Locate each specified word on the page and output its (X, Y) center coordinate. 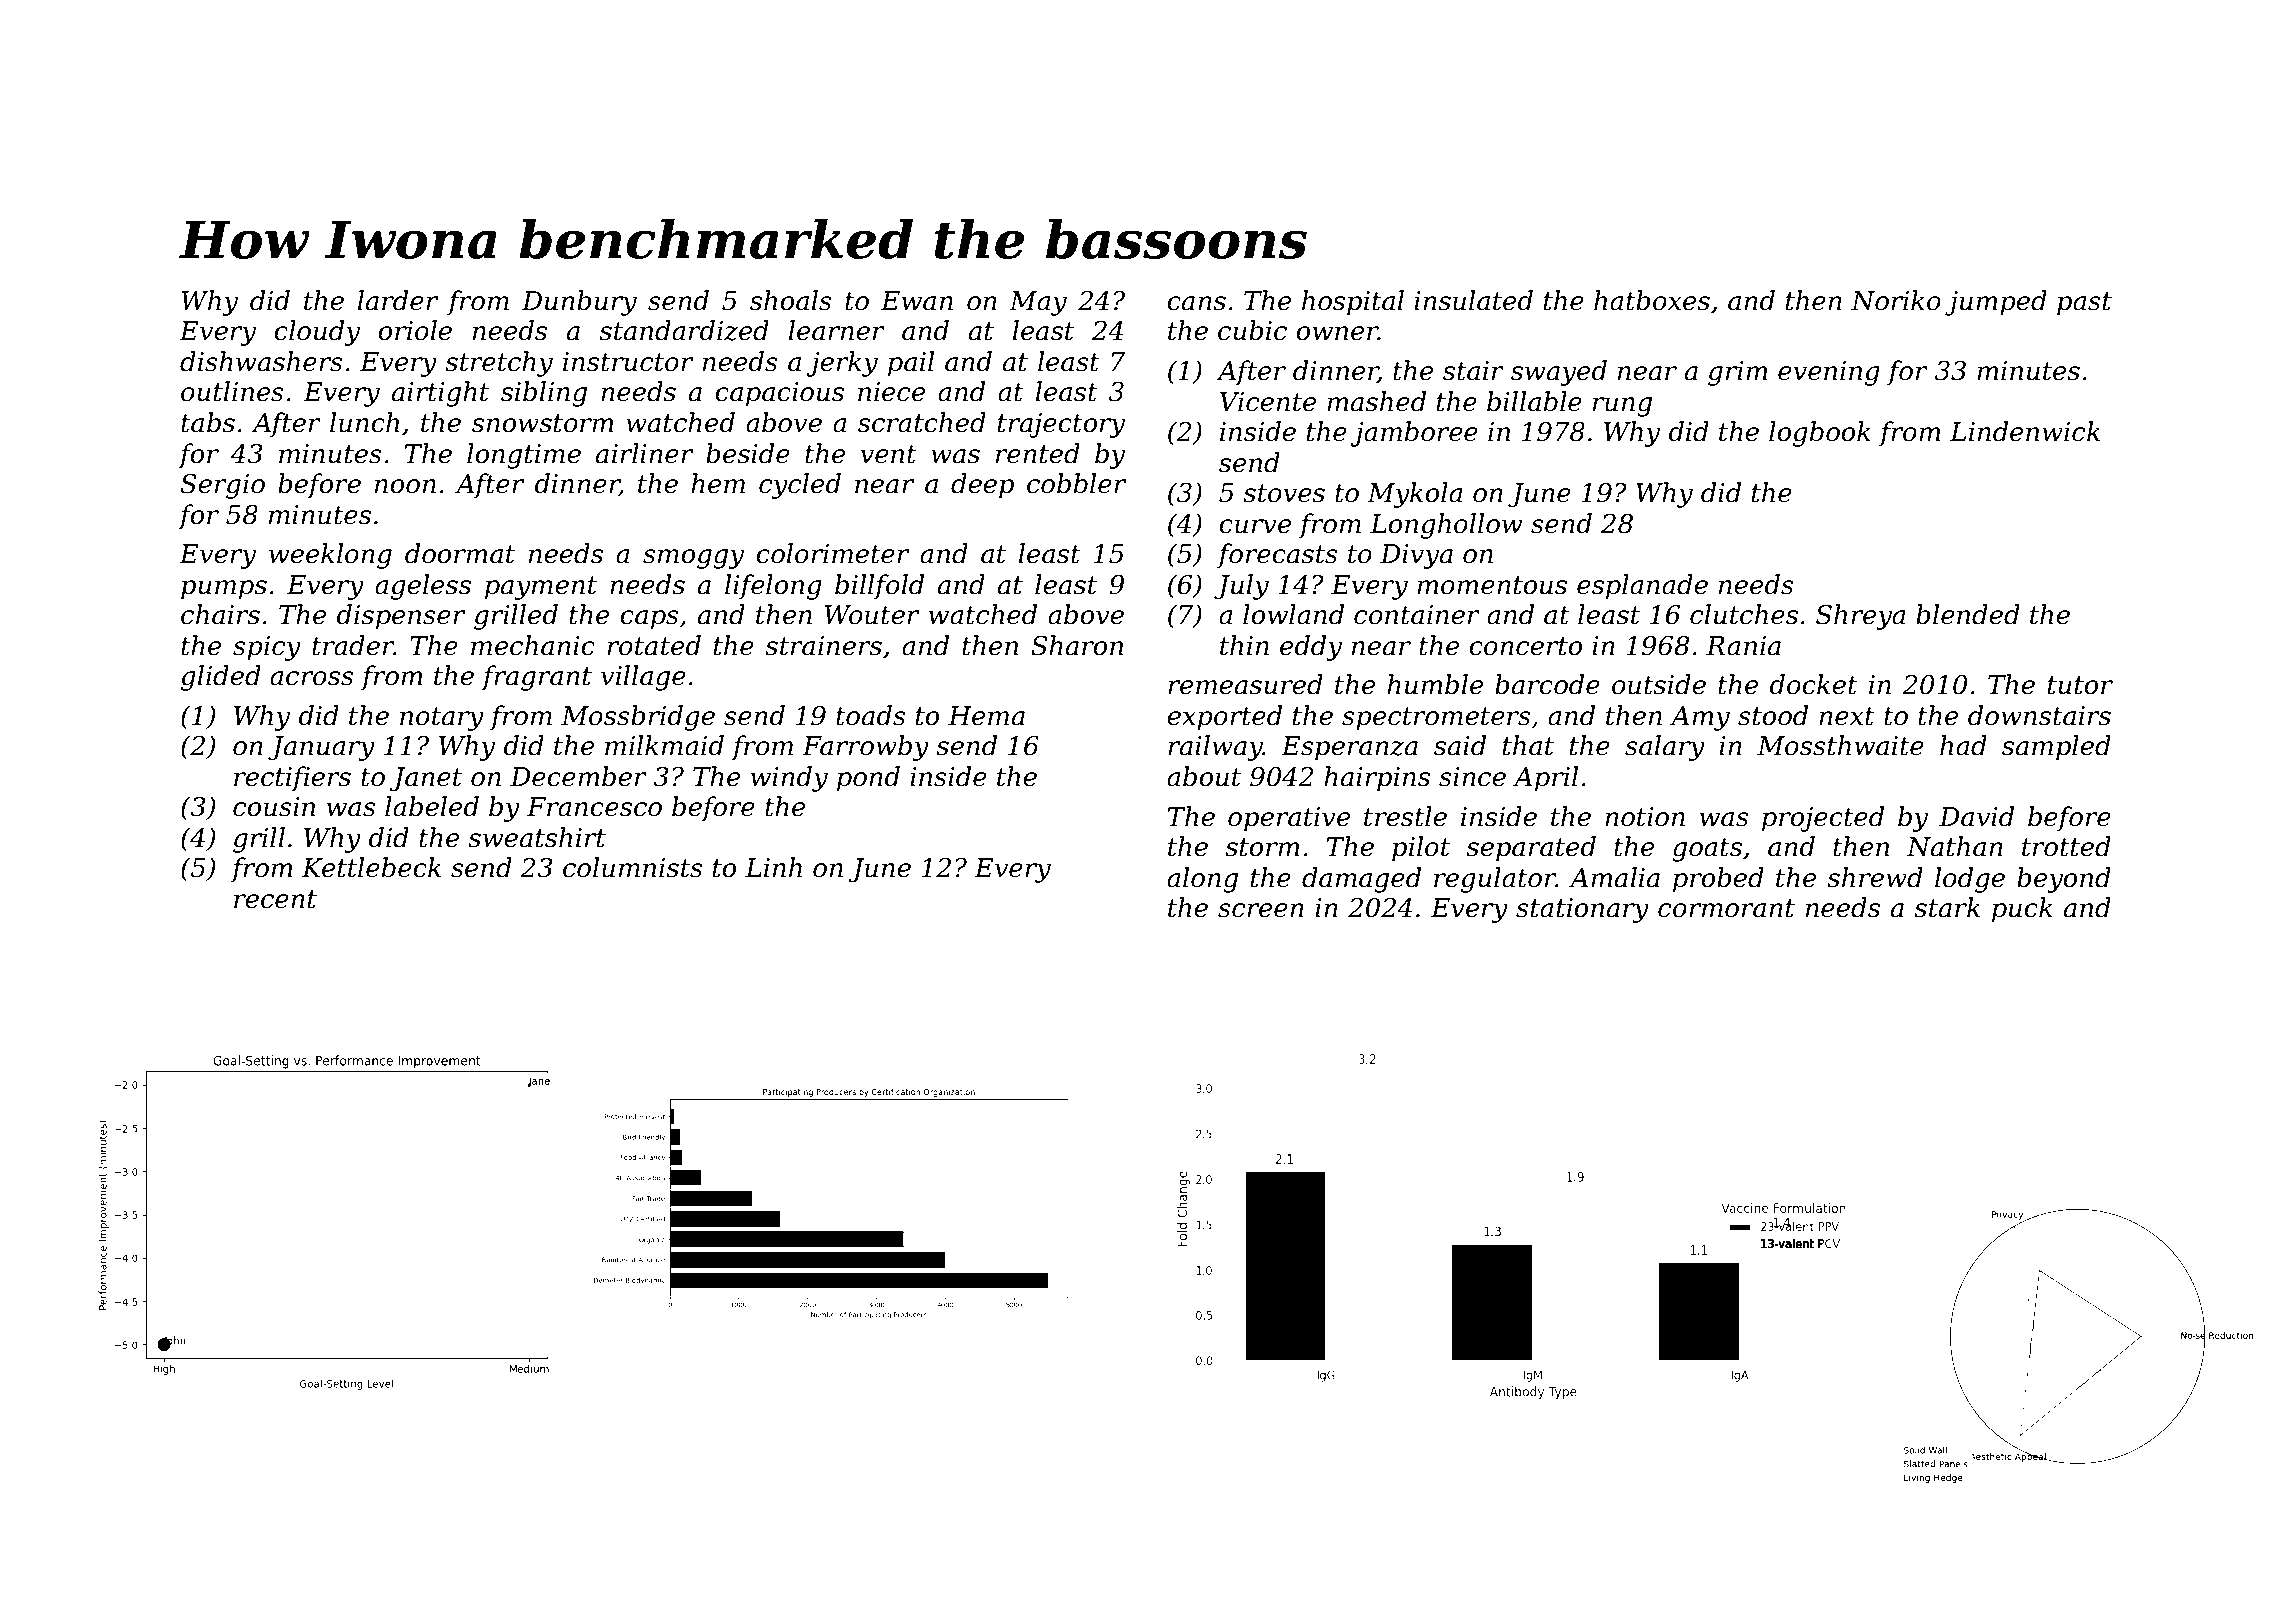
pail (911, 364)
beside (748, 453)
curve (1255, 526)
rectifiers (292, 779)
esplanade (1642, 587)
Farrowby (865, 748)
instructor (628, 362)
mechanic (533, 645)
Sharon (1077, 645)
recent (275, 899)
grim (1738, 373)
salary (1665, 748)
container (1417, 615)
